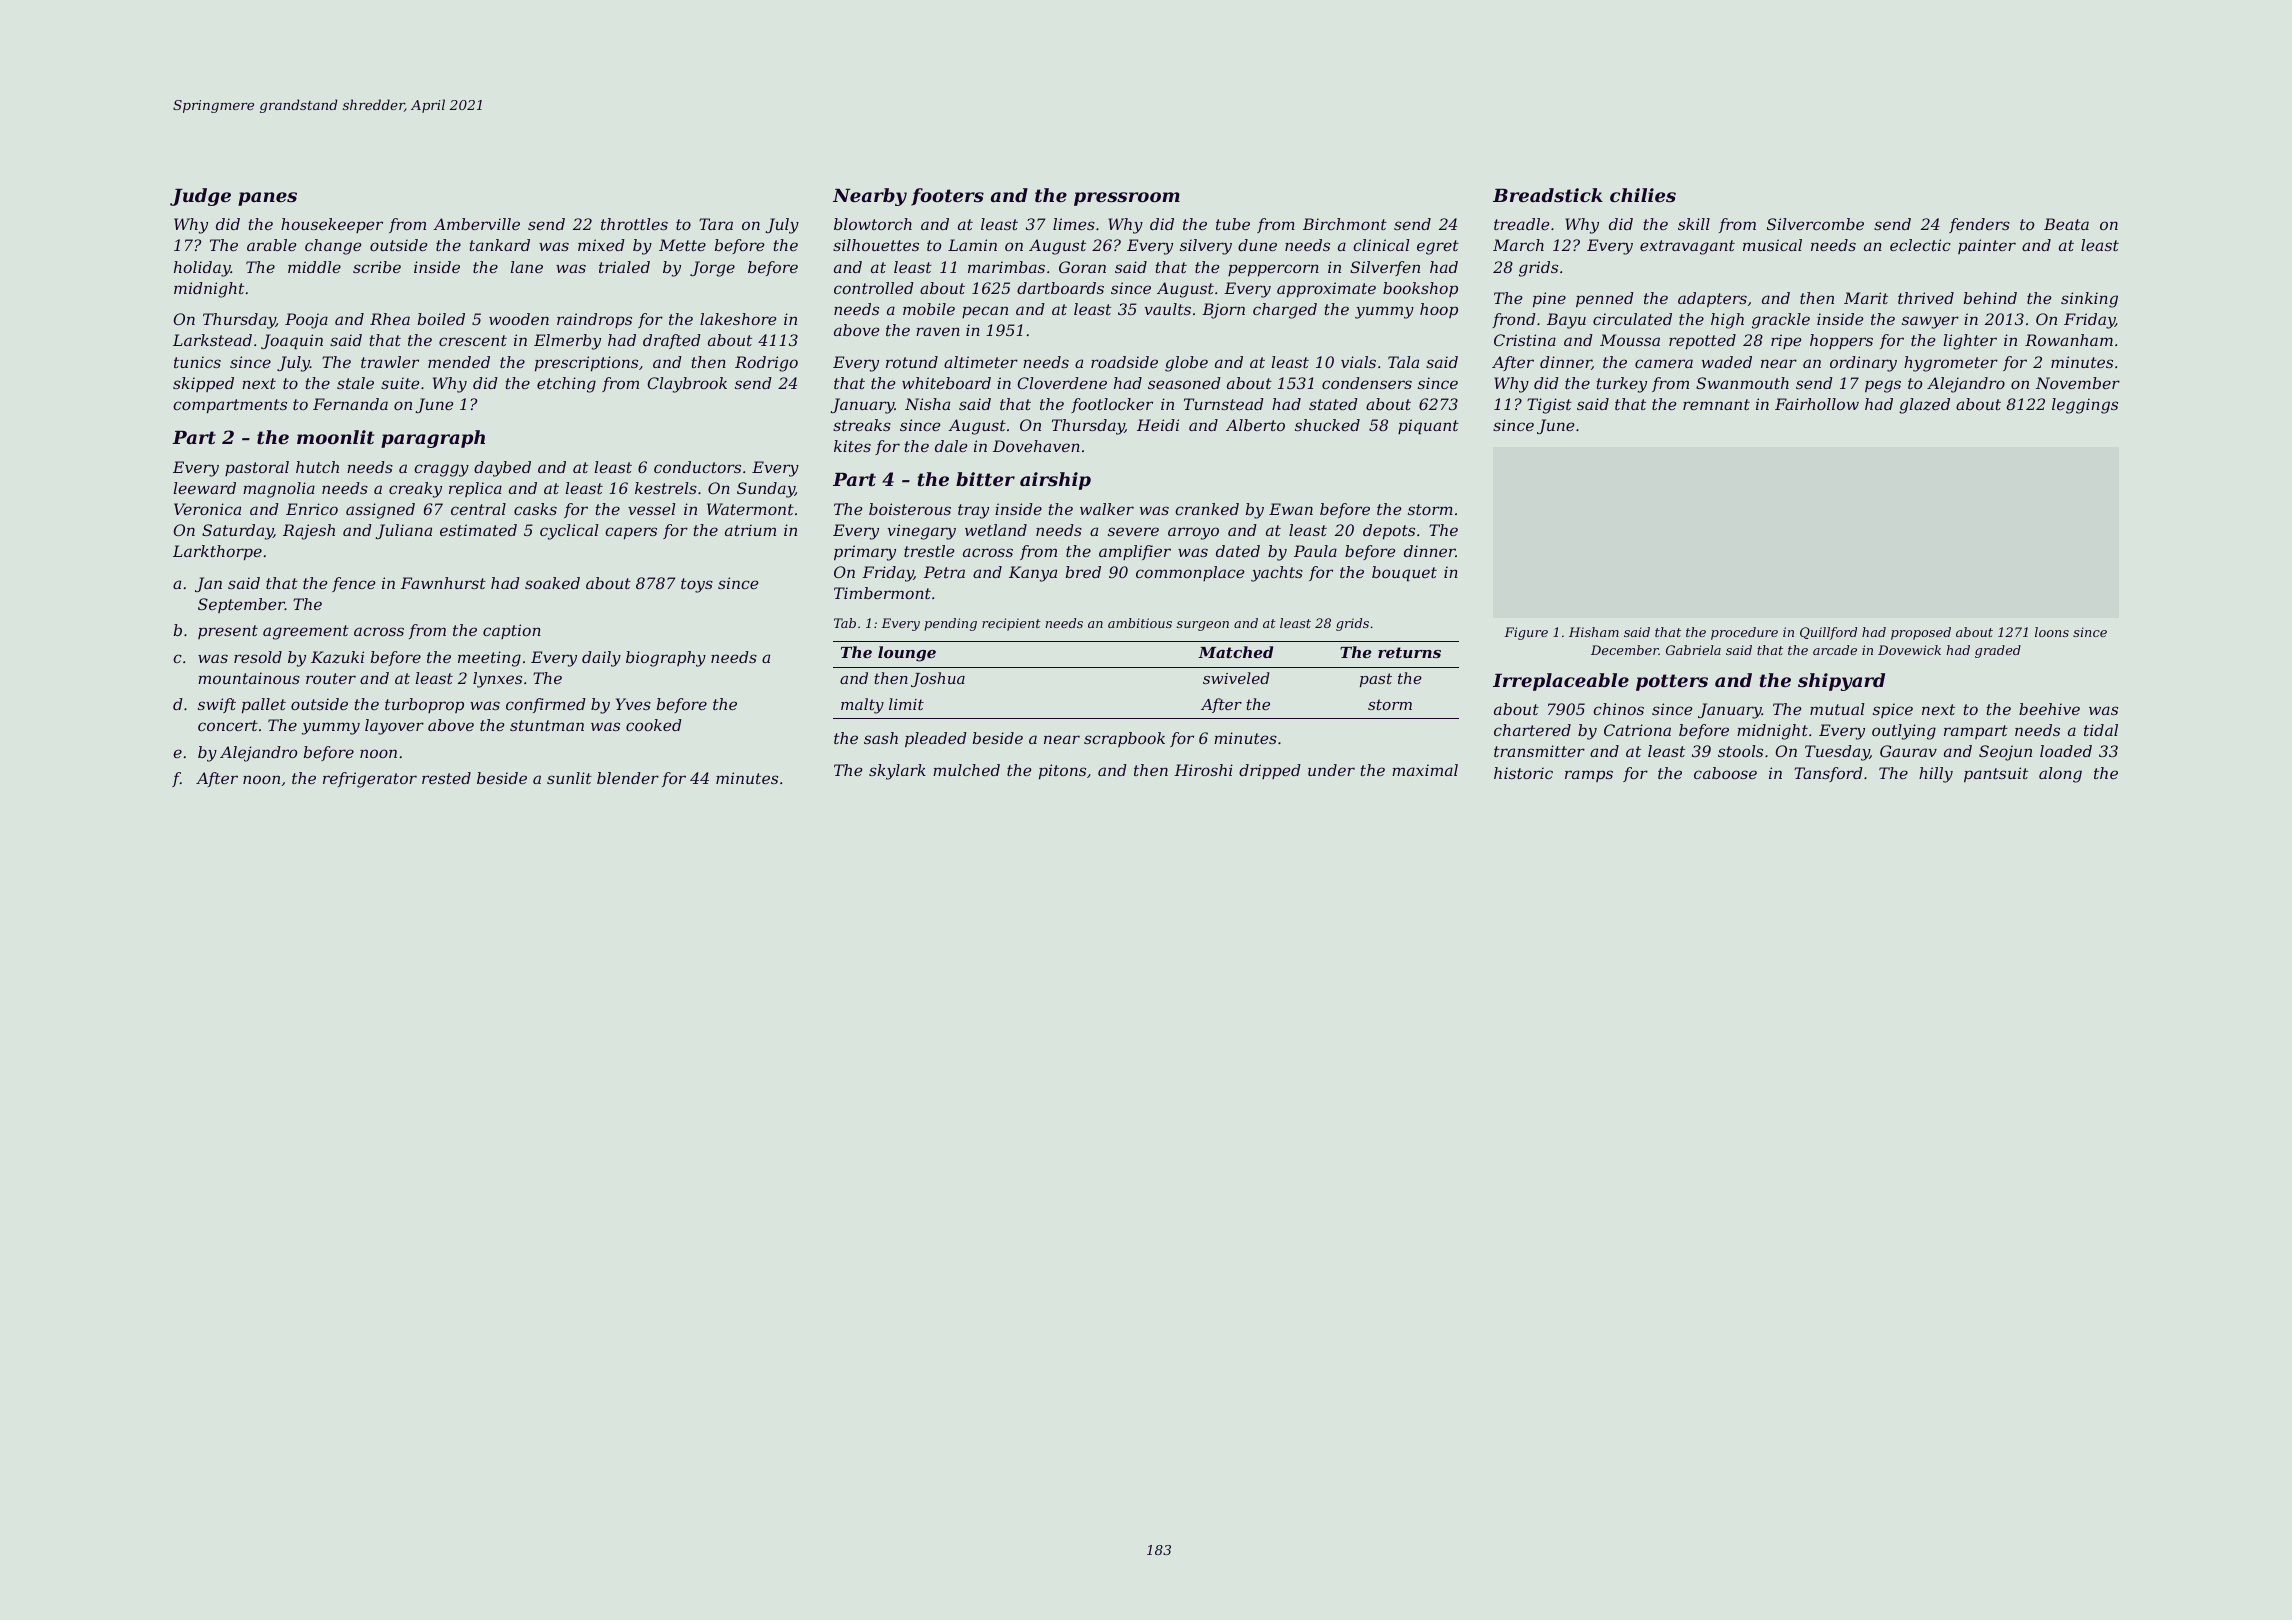 The height and width of the image is (1620, 2292). What do you see at coordinates (1127, 199) in the image?
I see `pressroom` at bounding box center [1127, 199].
